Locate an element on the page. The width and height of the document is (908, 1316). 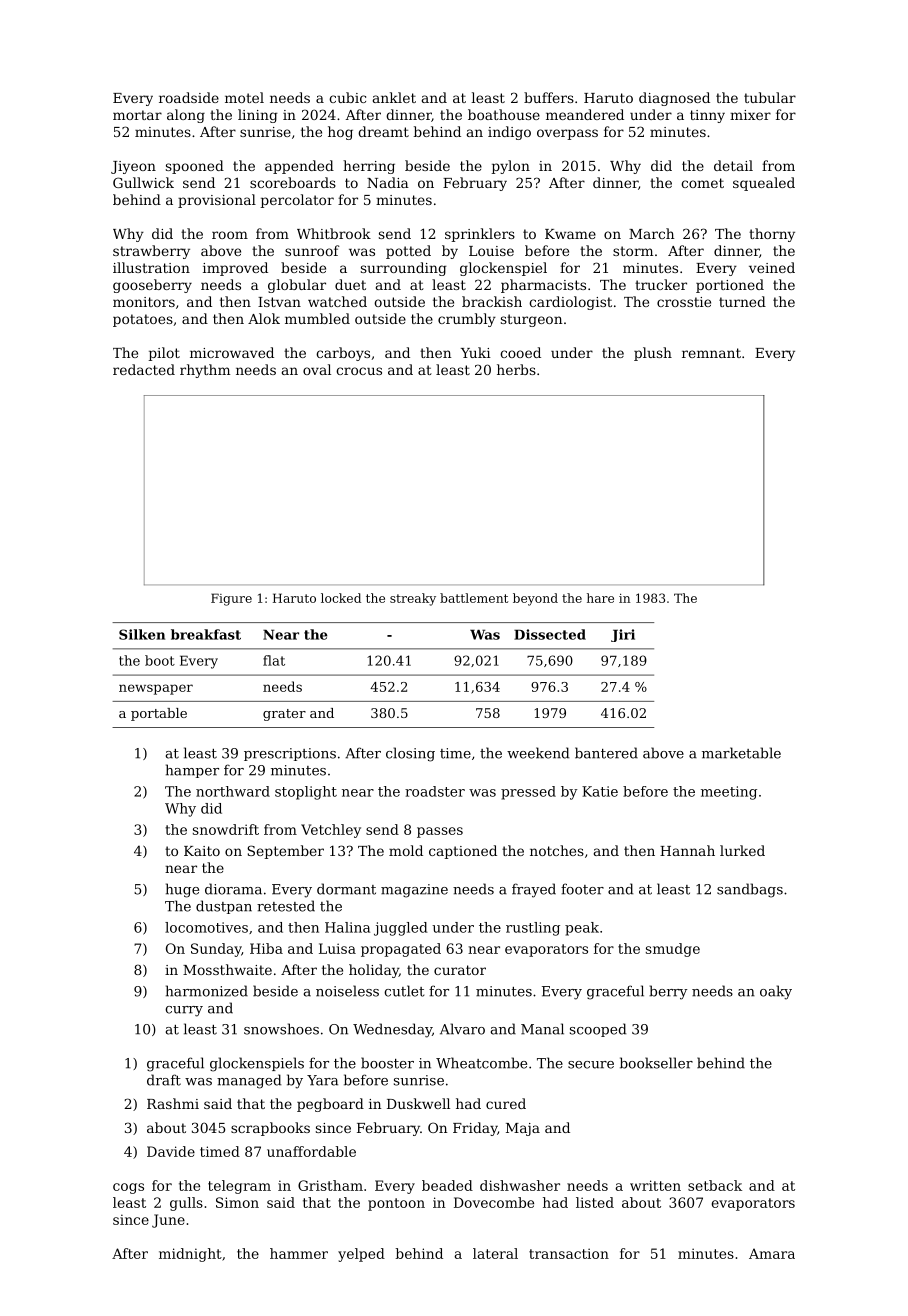
written is located at coordinates (655, 1185).
